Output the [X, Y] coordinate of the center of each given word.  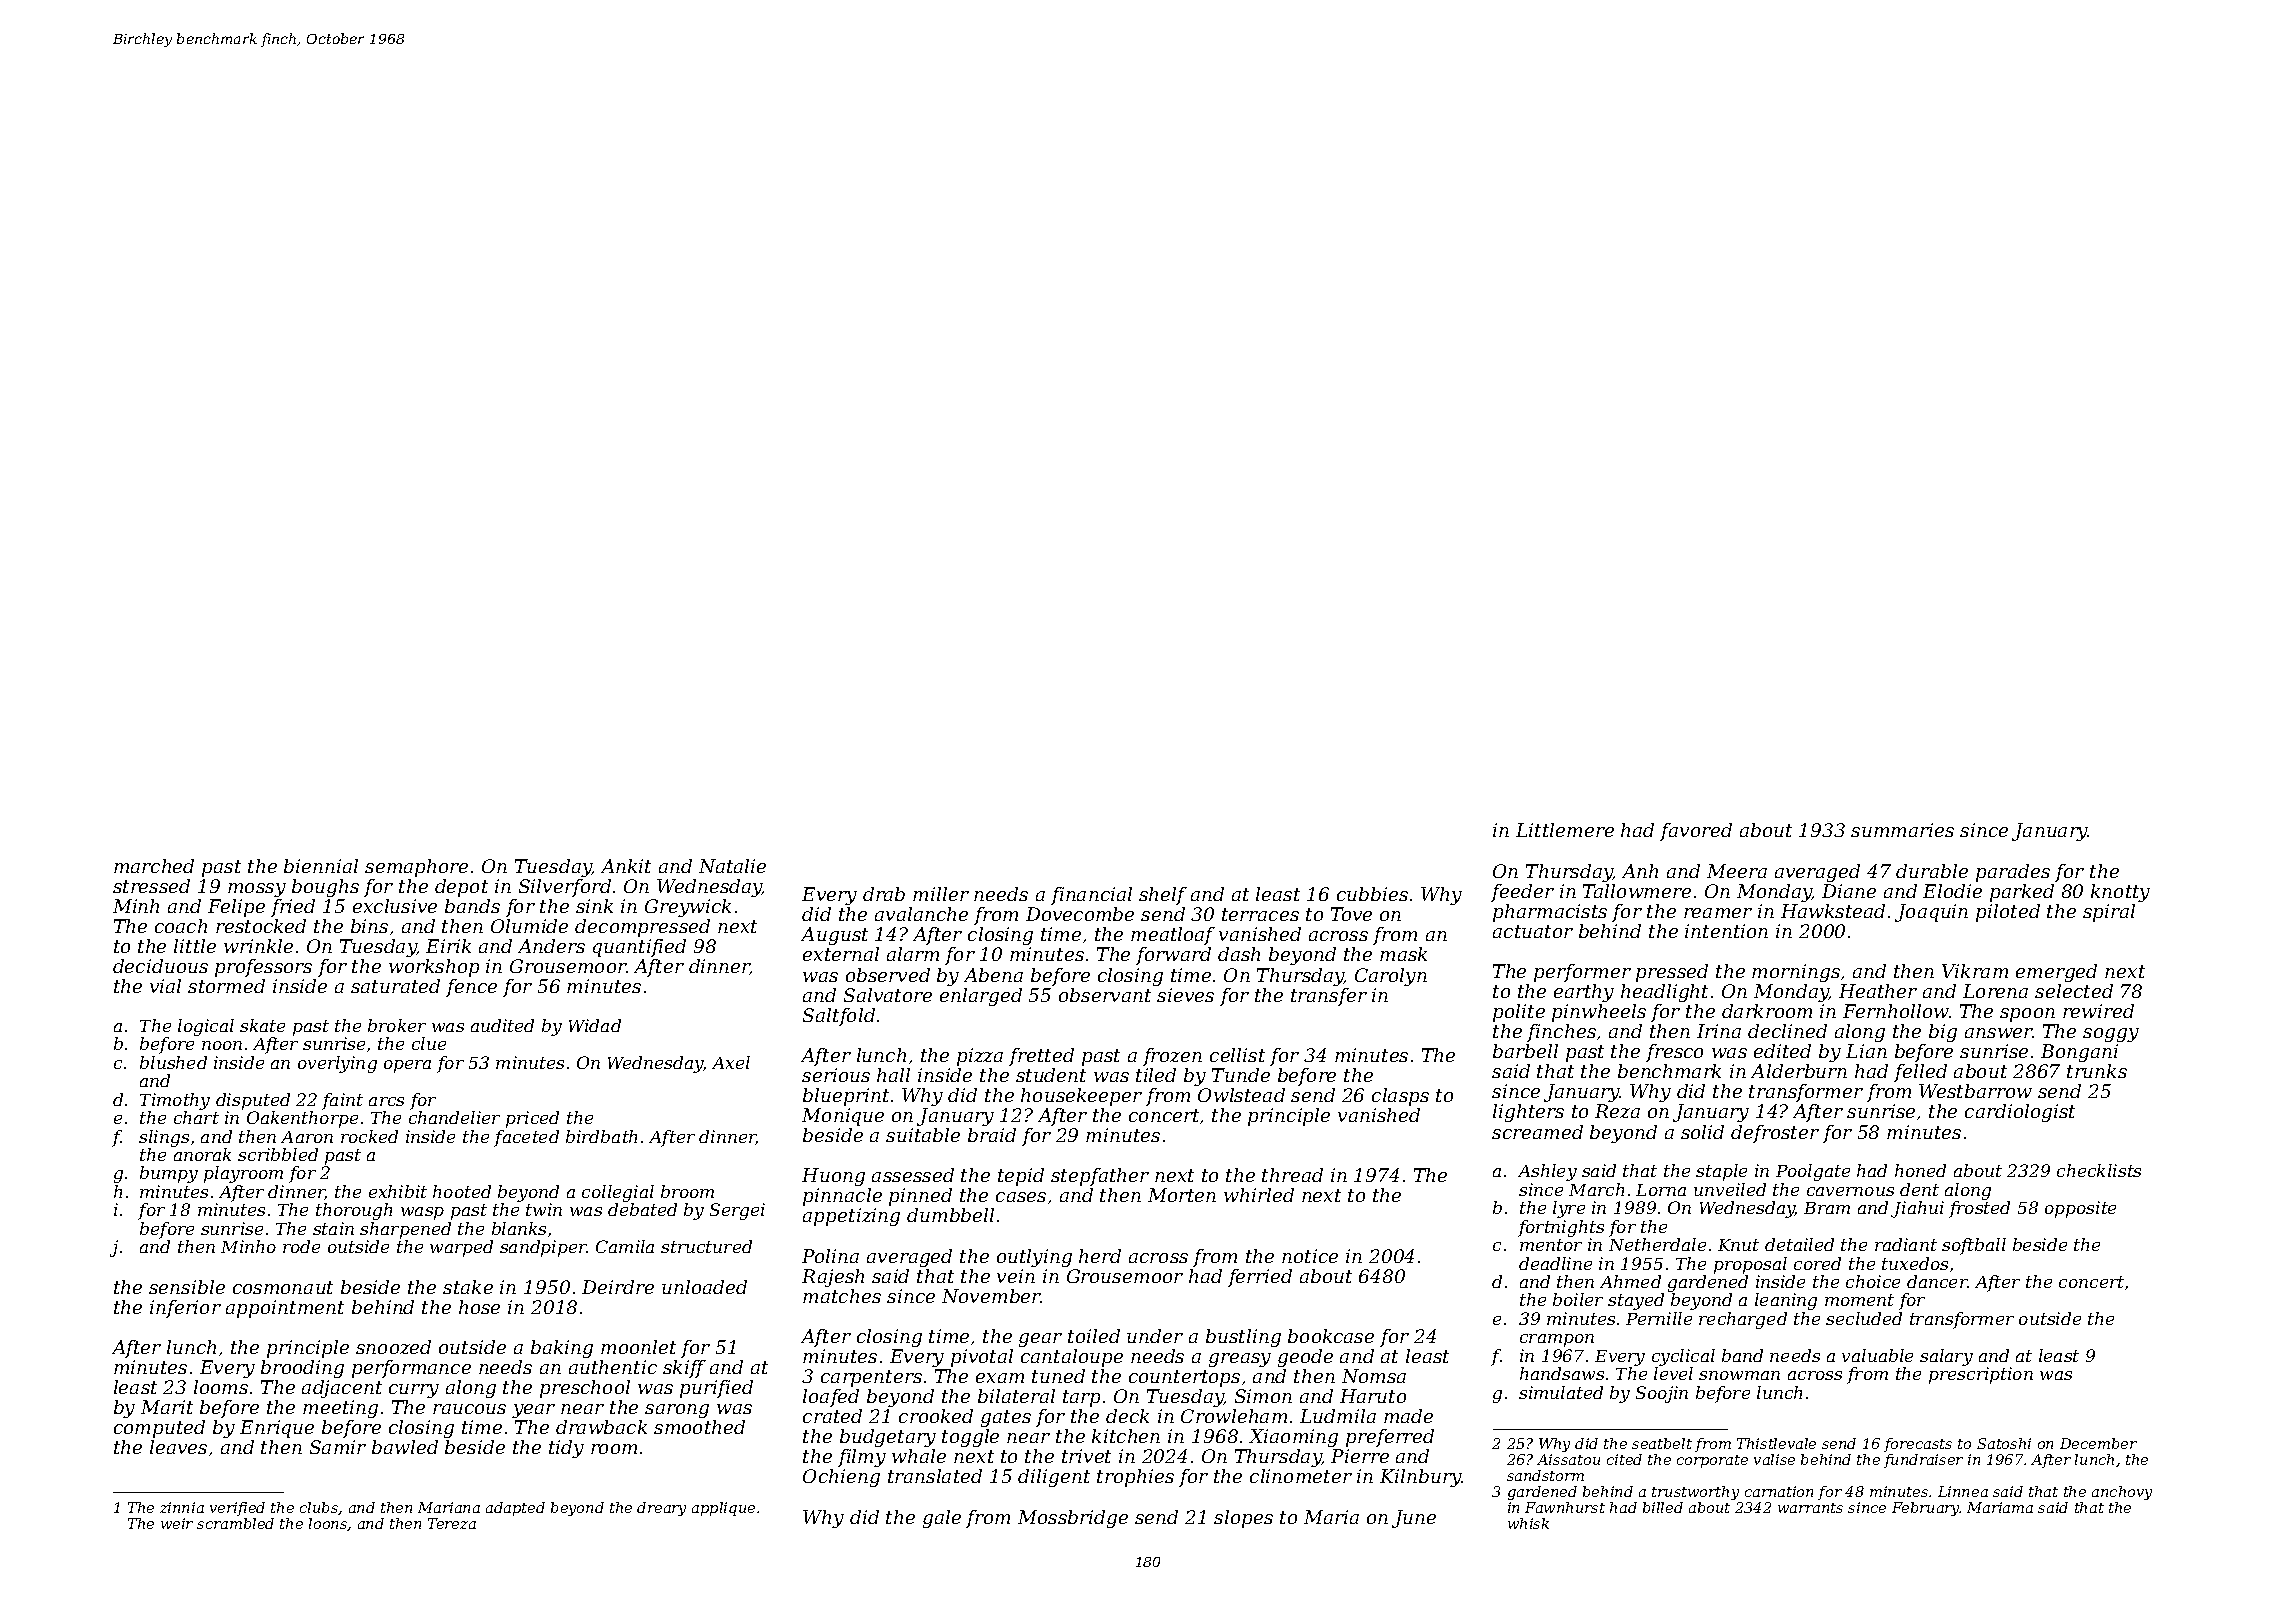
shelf [1163, 896]
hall [893, 1075]
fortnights [1561, 1228]
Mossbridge [1073, 1519]
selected [2074, 991]
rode [301, 1246]
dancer [1937, 1281]
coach [181, 926]
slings [164, 1138]
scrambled [235, 1523]
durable [1932, 871]
